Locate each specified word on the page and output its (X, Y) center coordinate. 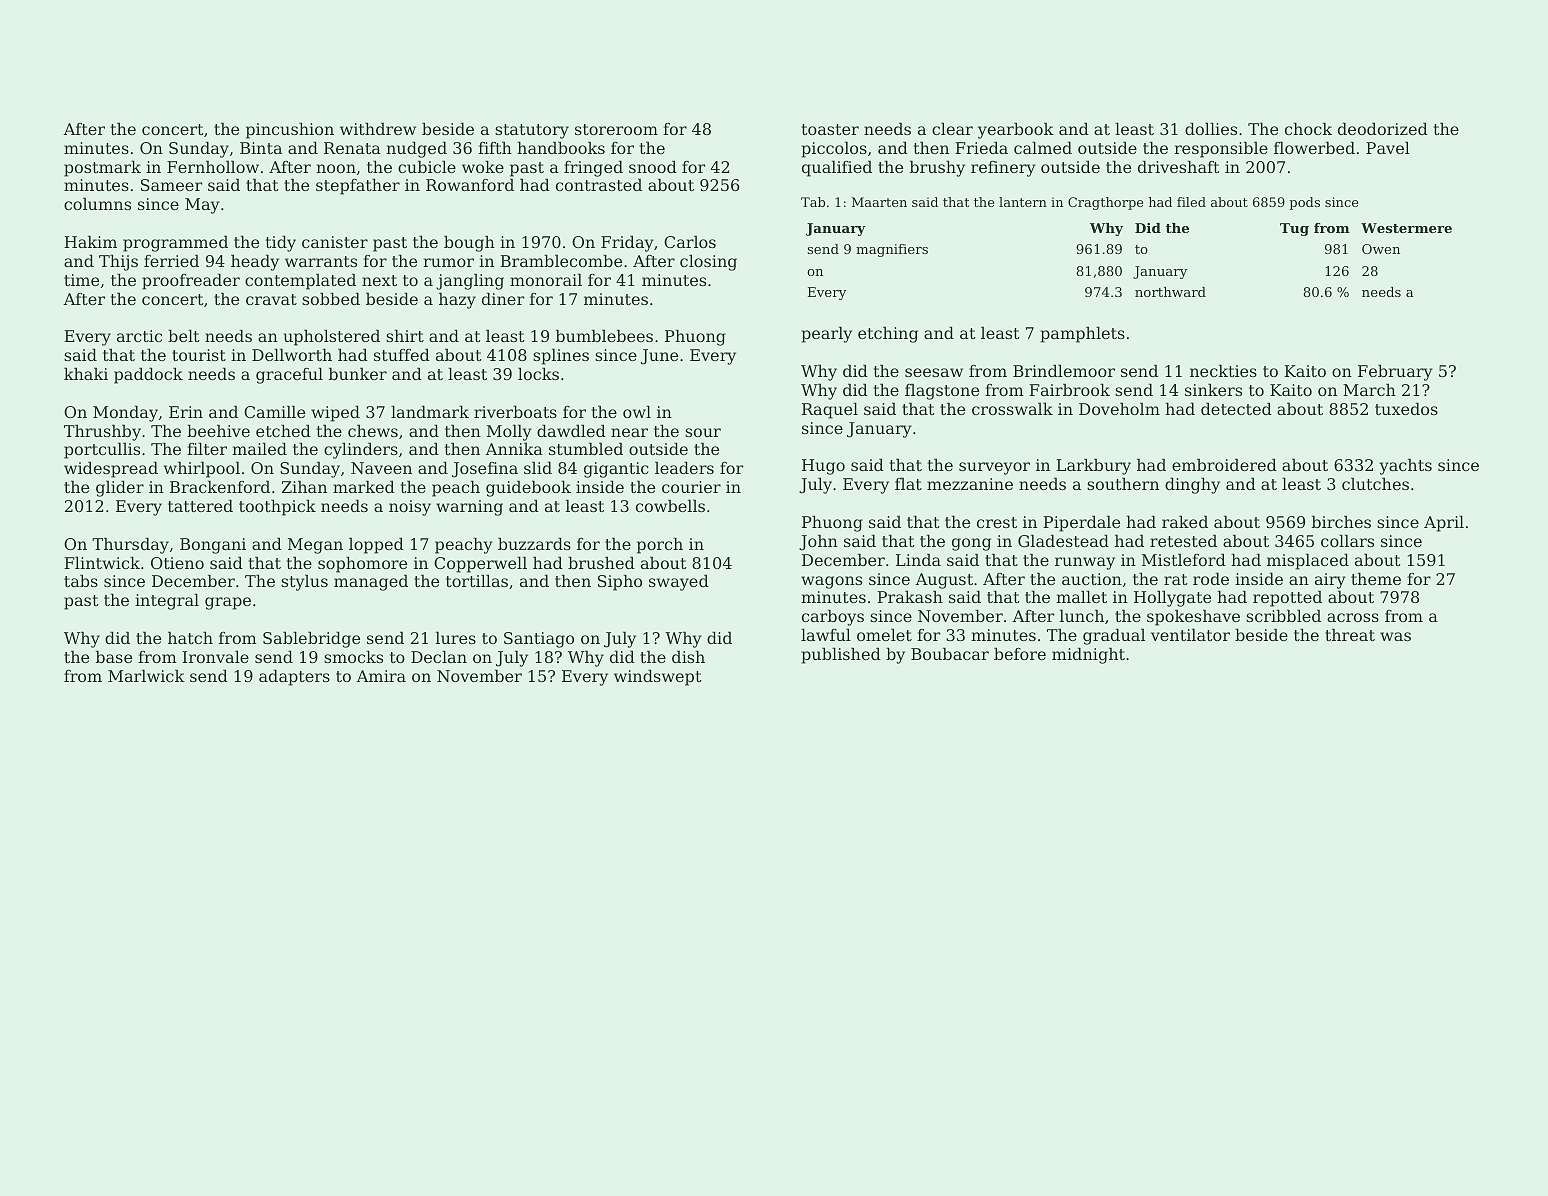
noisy (410, 508)
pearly (826, 334)
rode (1211, 578)
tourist (199, 355)
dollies (1211, 128)
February (1395, 372)
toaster (830, 129)
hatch (190, 637)
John (818, 542)
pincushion (290, 130)
